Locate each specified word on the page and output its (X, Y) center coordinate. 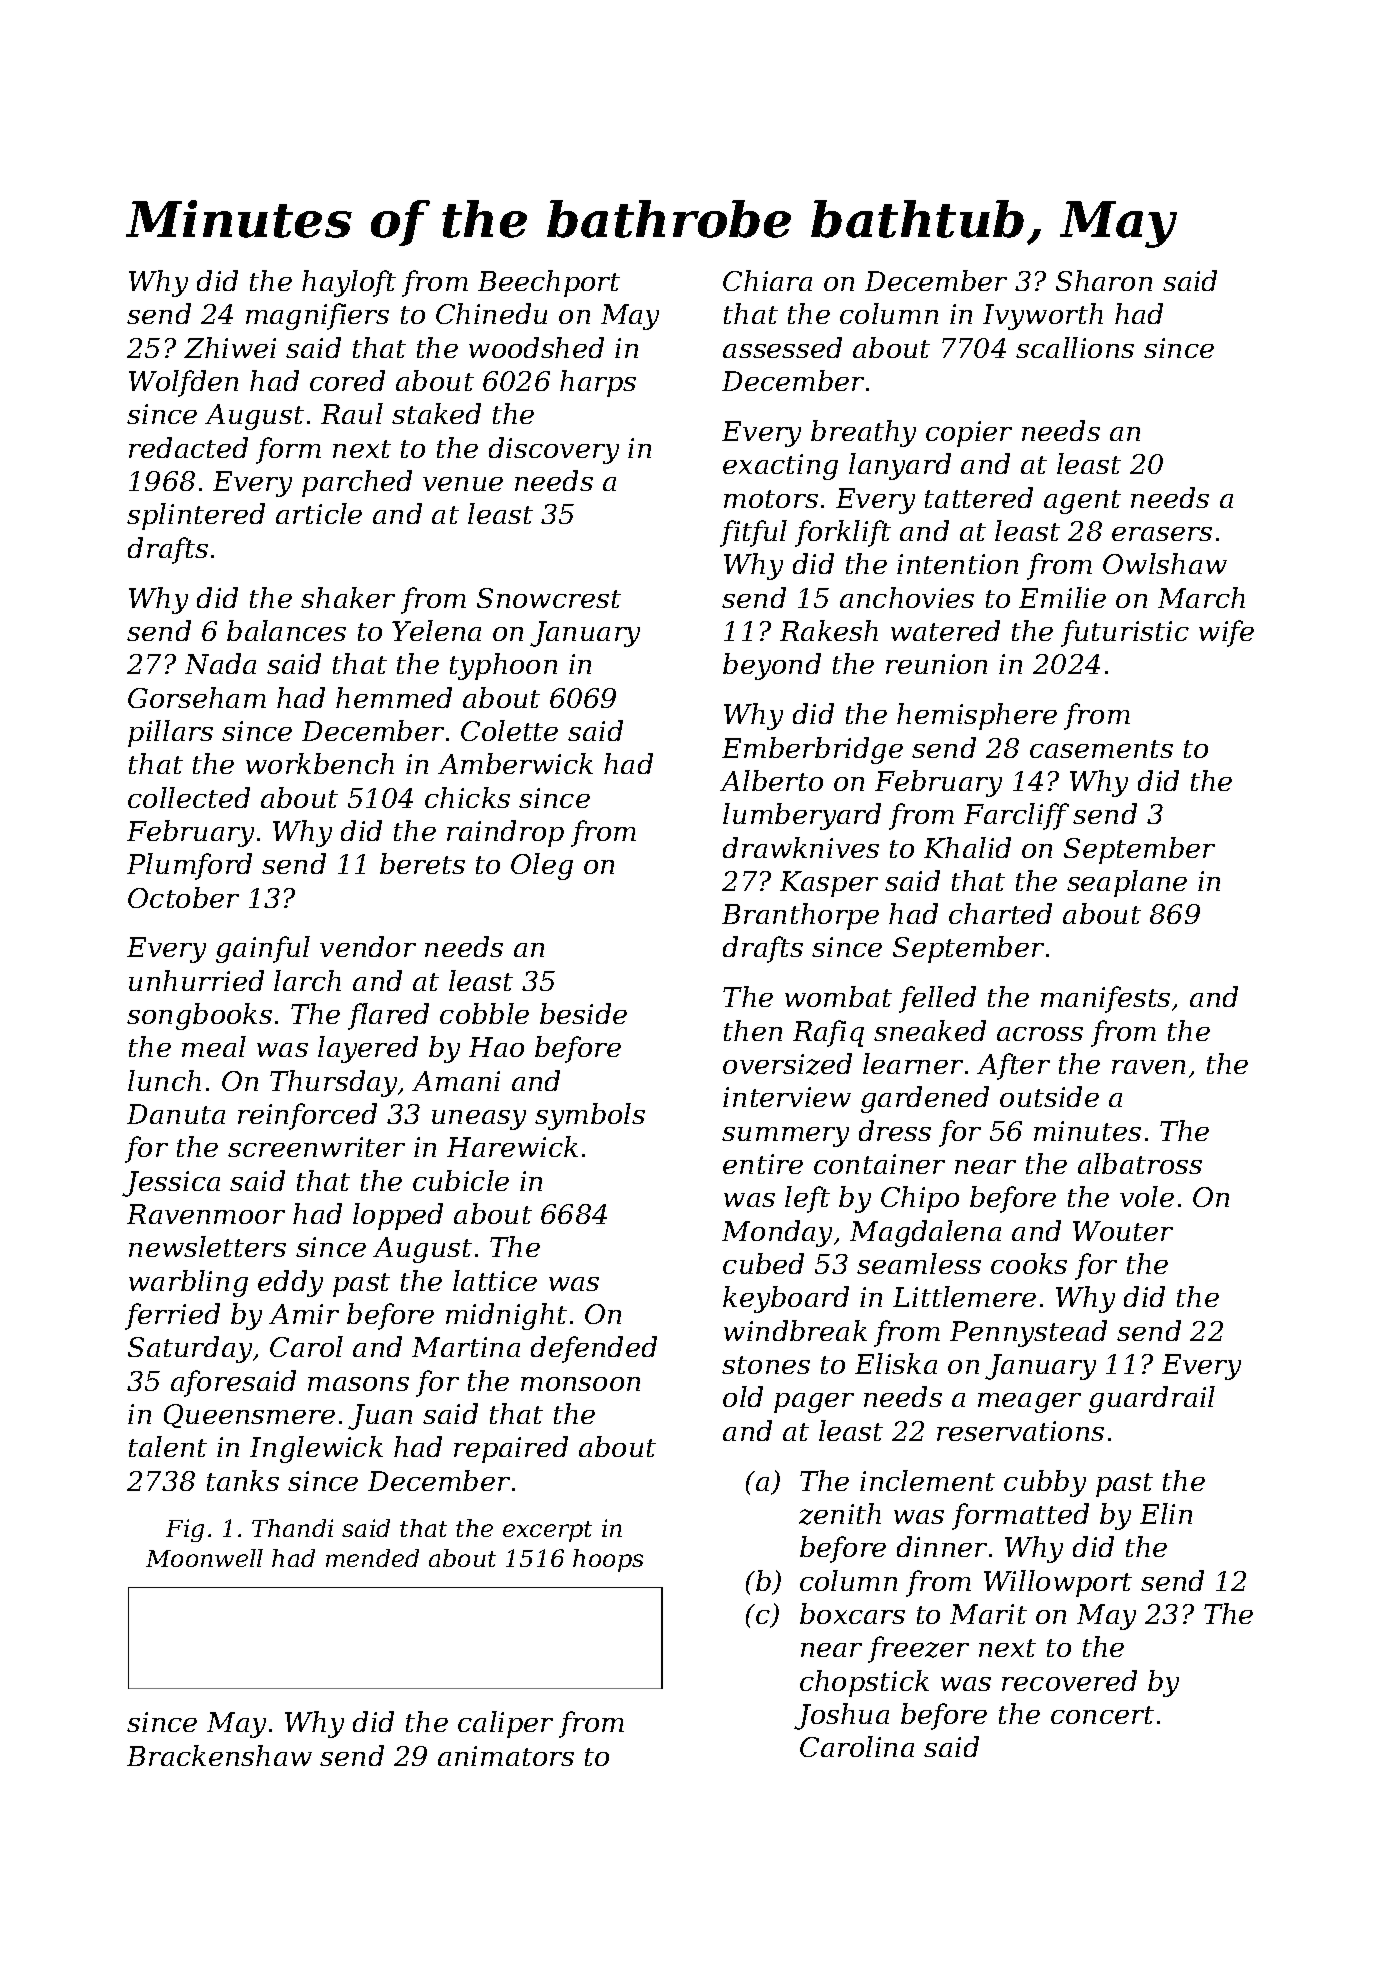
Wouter (1123, 1231)
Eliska (896, 1363)
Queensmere (249, 1416)
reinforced (307, 1116)
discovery (554, 450)
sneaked (930, 1030)
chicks (467, 797)
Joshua (841, 1716)
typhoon (503, 666)
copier (969, 434)
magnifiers (317, 316)
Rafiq (828, 1033)
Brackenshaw (219, 1755)
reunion (936, 664)
